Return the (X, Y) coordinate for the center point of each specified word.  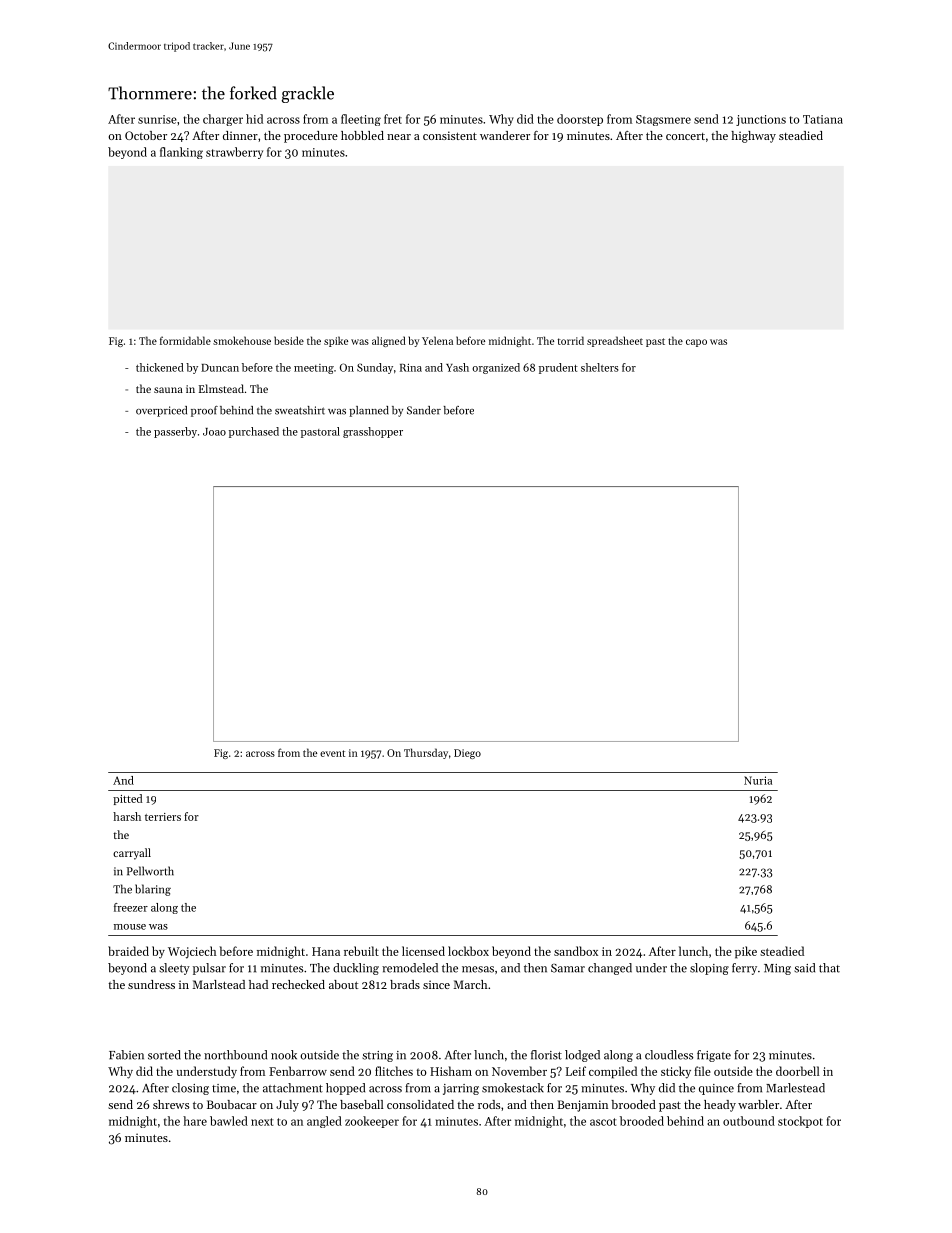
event (332, 753)
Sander (424, 410)
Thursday (426, 753)
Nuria (758, 780)
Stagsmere (663, 120)
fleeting (361, 120)
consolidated (420, 1104)
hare (195, 1121)
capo (696, 343)
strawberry (234, 153)
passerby (175, 432)
